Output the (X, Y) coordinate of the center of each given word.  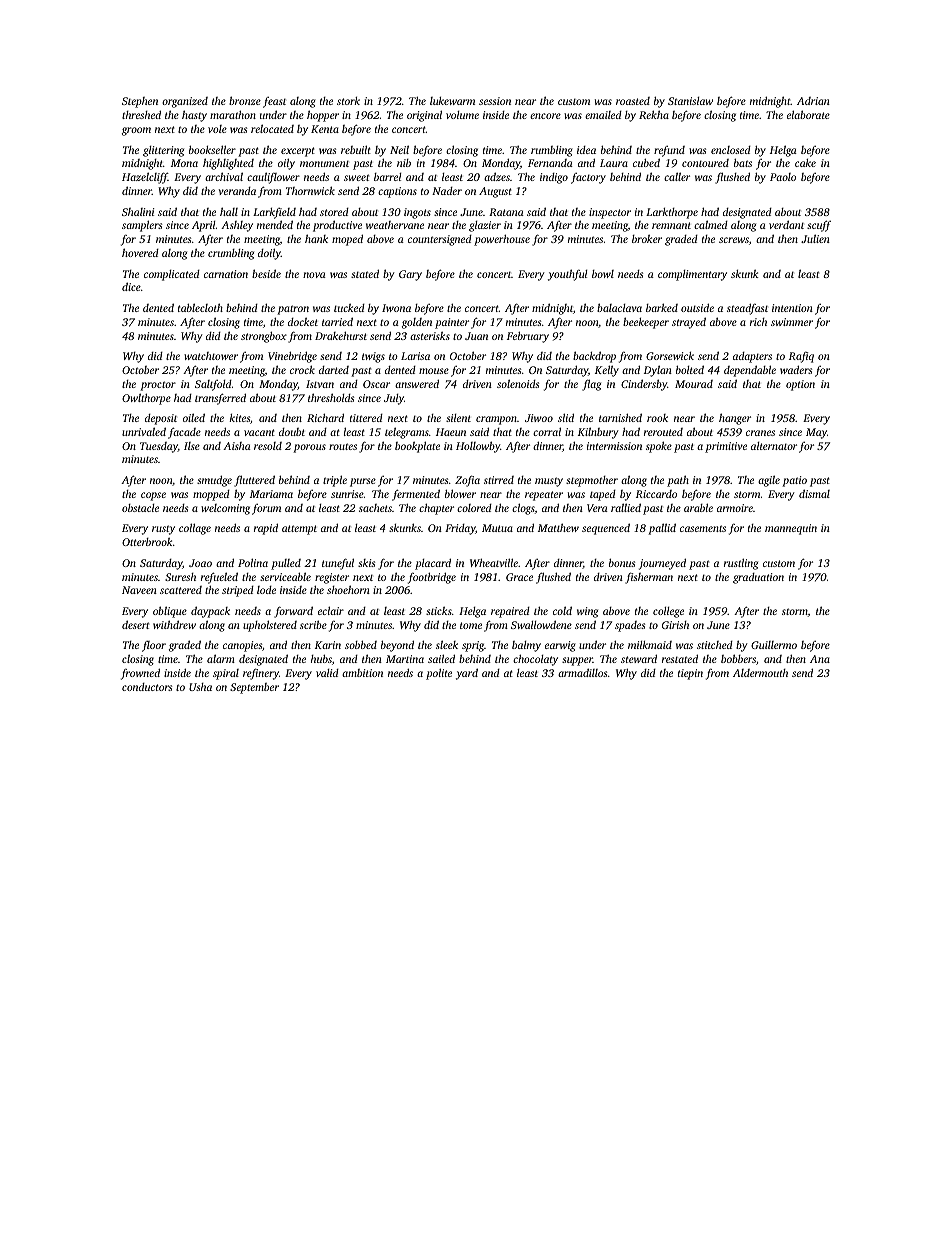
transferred (220, 399)
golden (417, 323)
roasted (633, 101)
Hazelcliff (145, 178)
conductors (147, 687)
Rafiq (801, 357)
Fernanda (550, 163)
